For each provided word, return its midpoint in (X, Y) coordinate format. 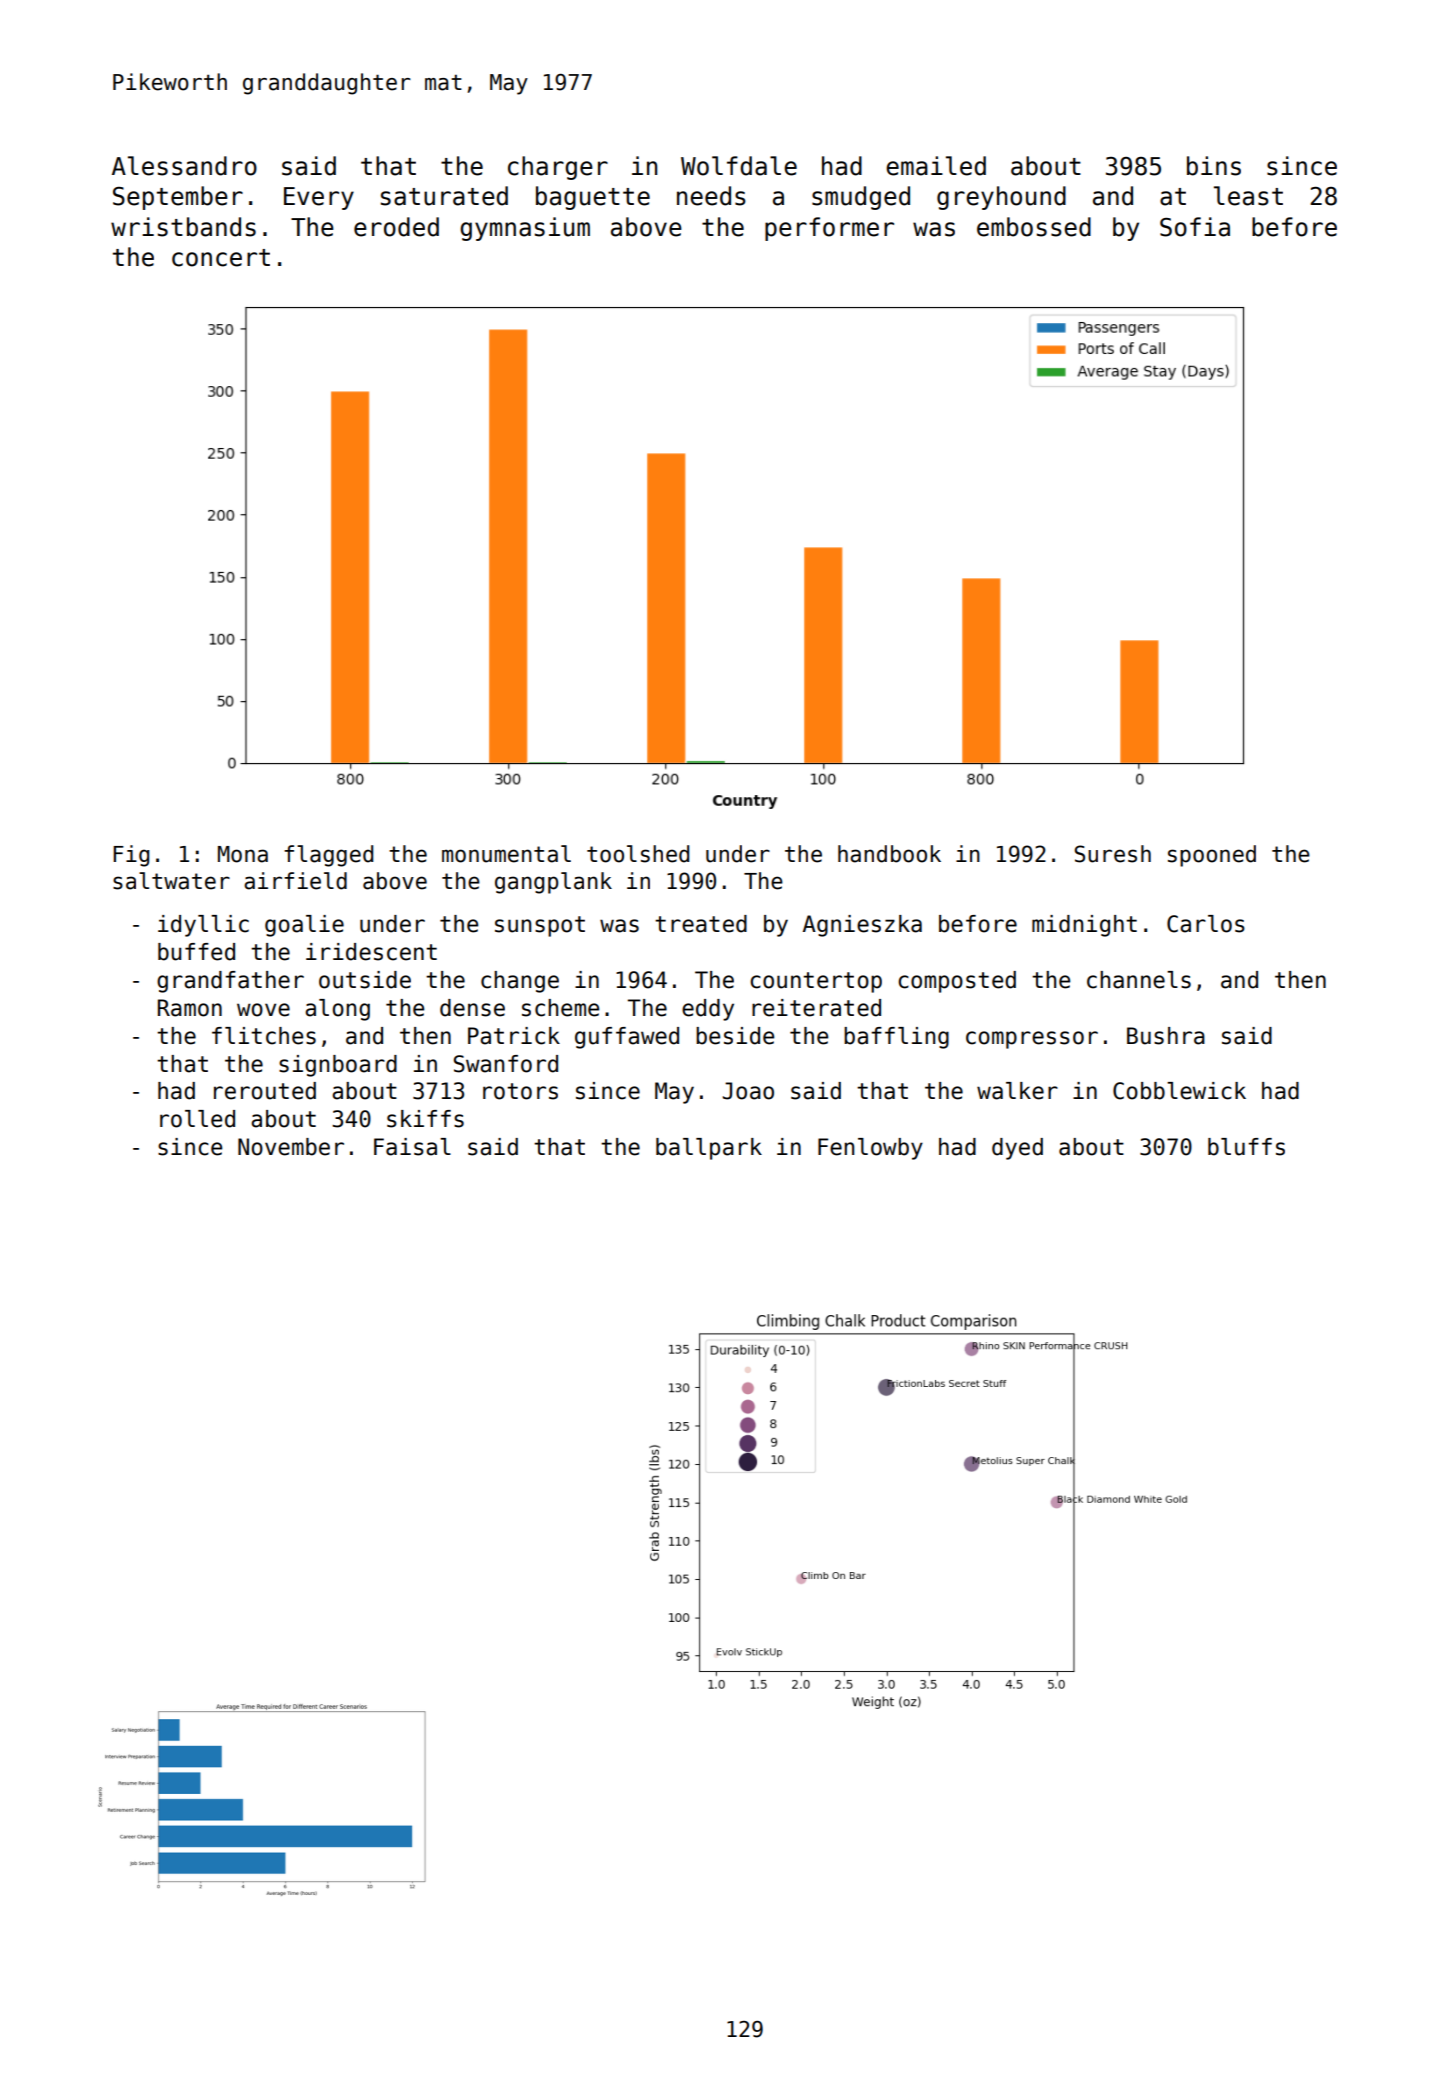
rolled (197, 1119)
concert (221, 258)
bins (1214, 166)
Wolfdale (739, 166)
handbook (889, 854)
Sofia (1195, 227)
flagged (328, 856)
